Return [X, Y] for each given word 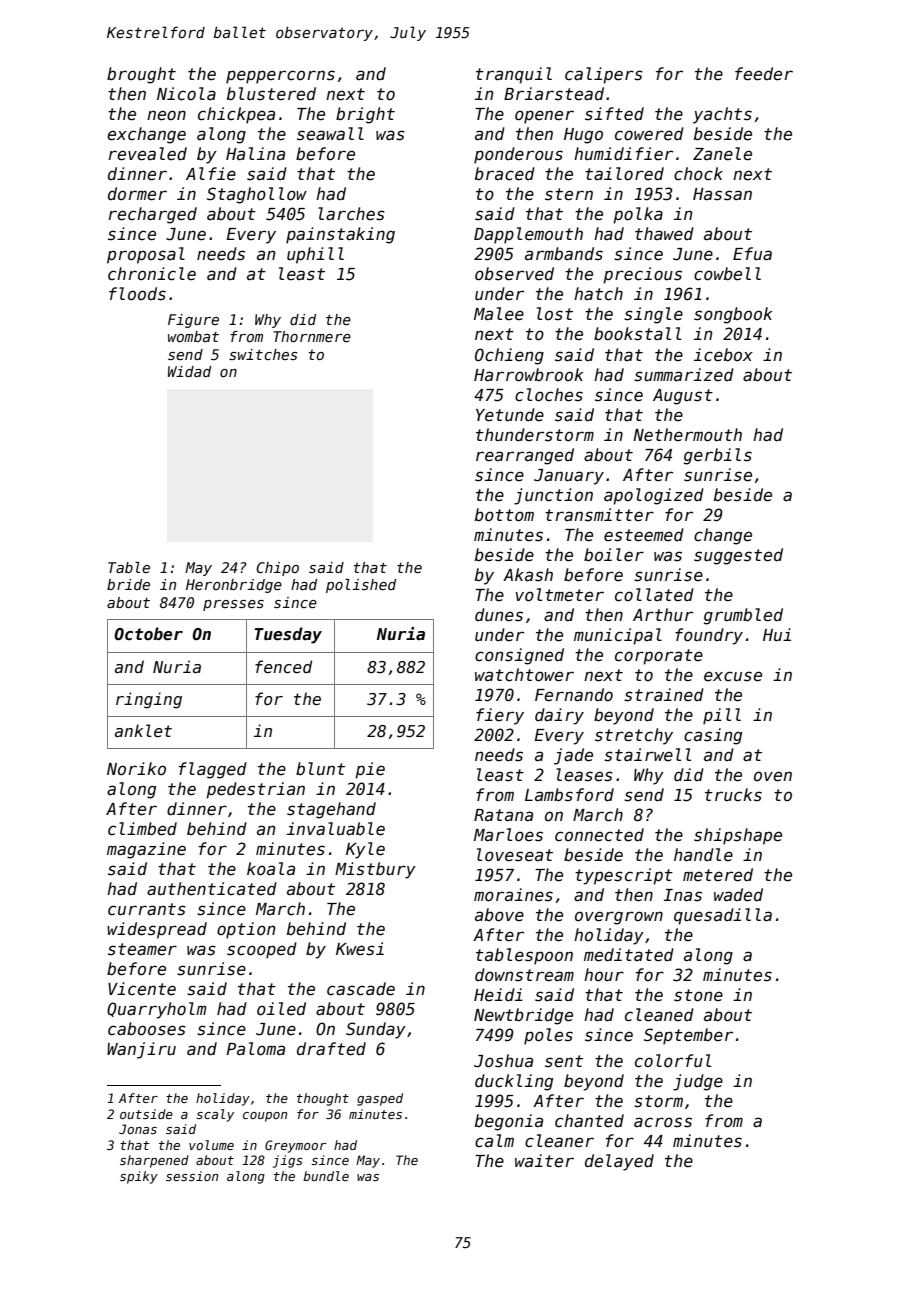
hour [604, 974]
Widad [189, 371]
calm [494, 1141]
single [653, 315]
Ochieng [509, 356]
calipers [604, 75]
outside [146, 1114]
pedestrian [255, 790]
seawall [330, 134]
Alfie [211, 174]
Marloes [508, 835]
